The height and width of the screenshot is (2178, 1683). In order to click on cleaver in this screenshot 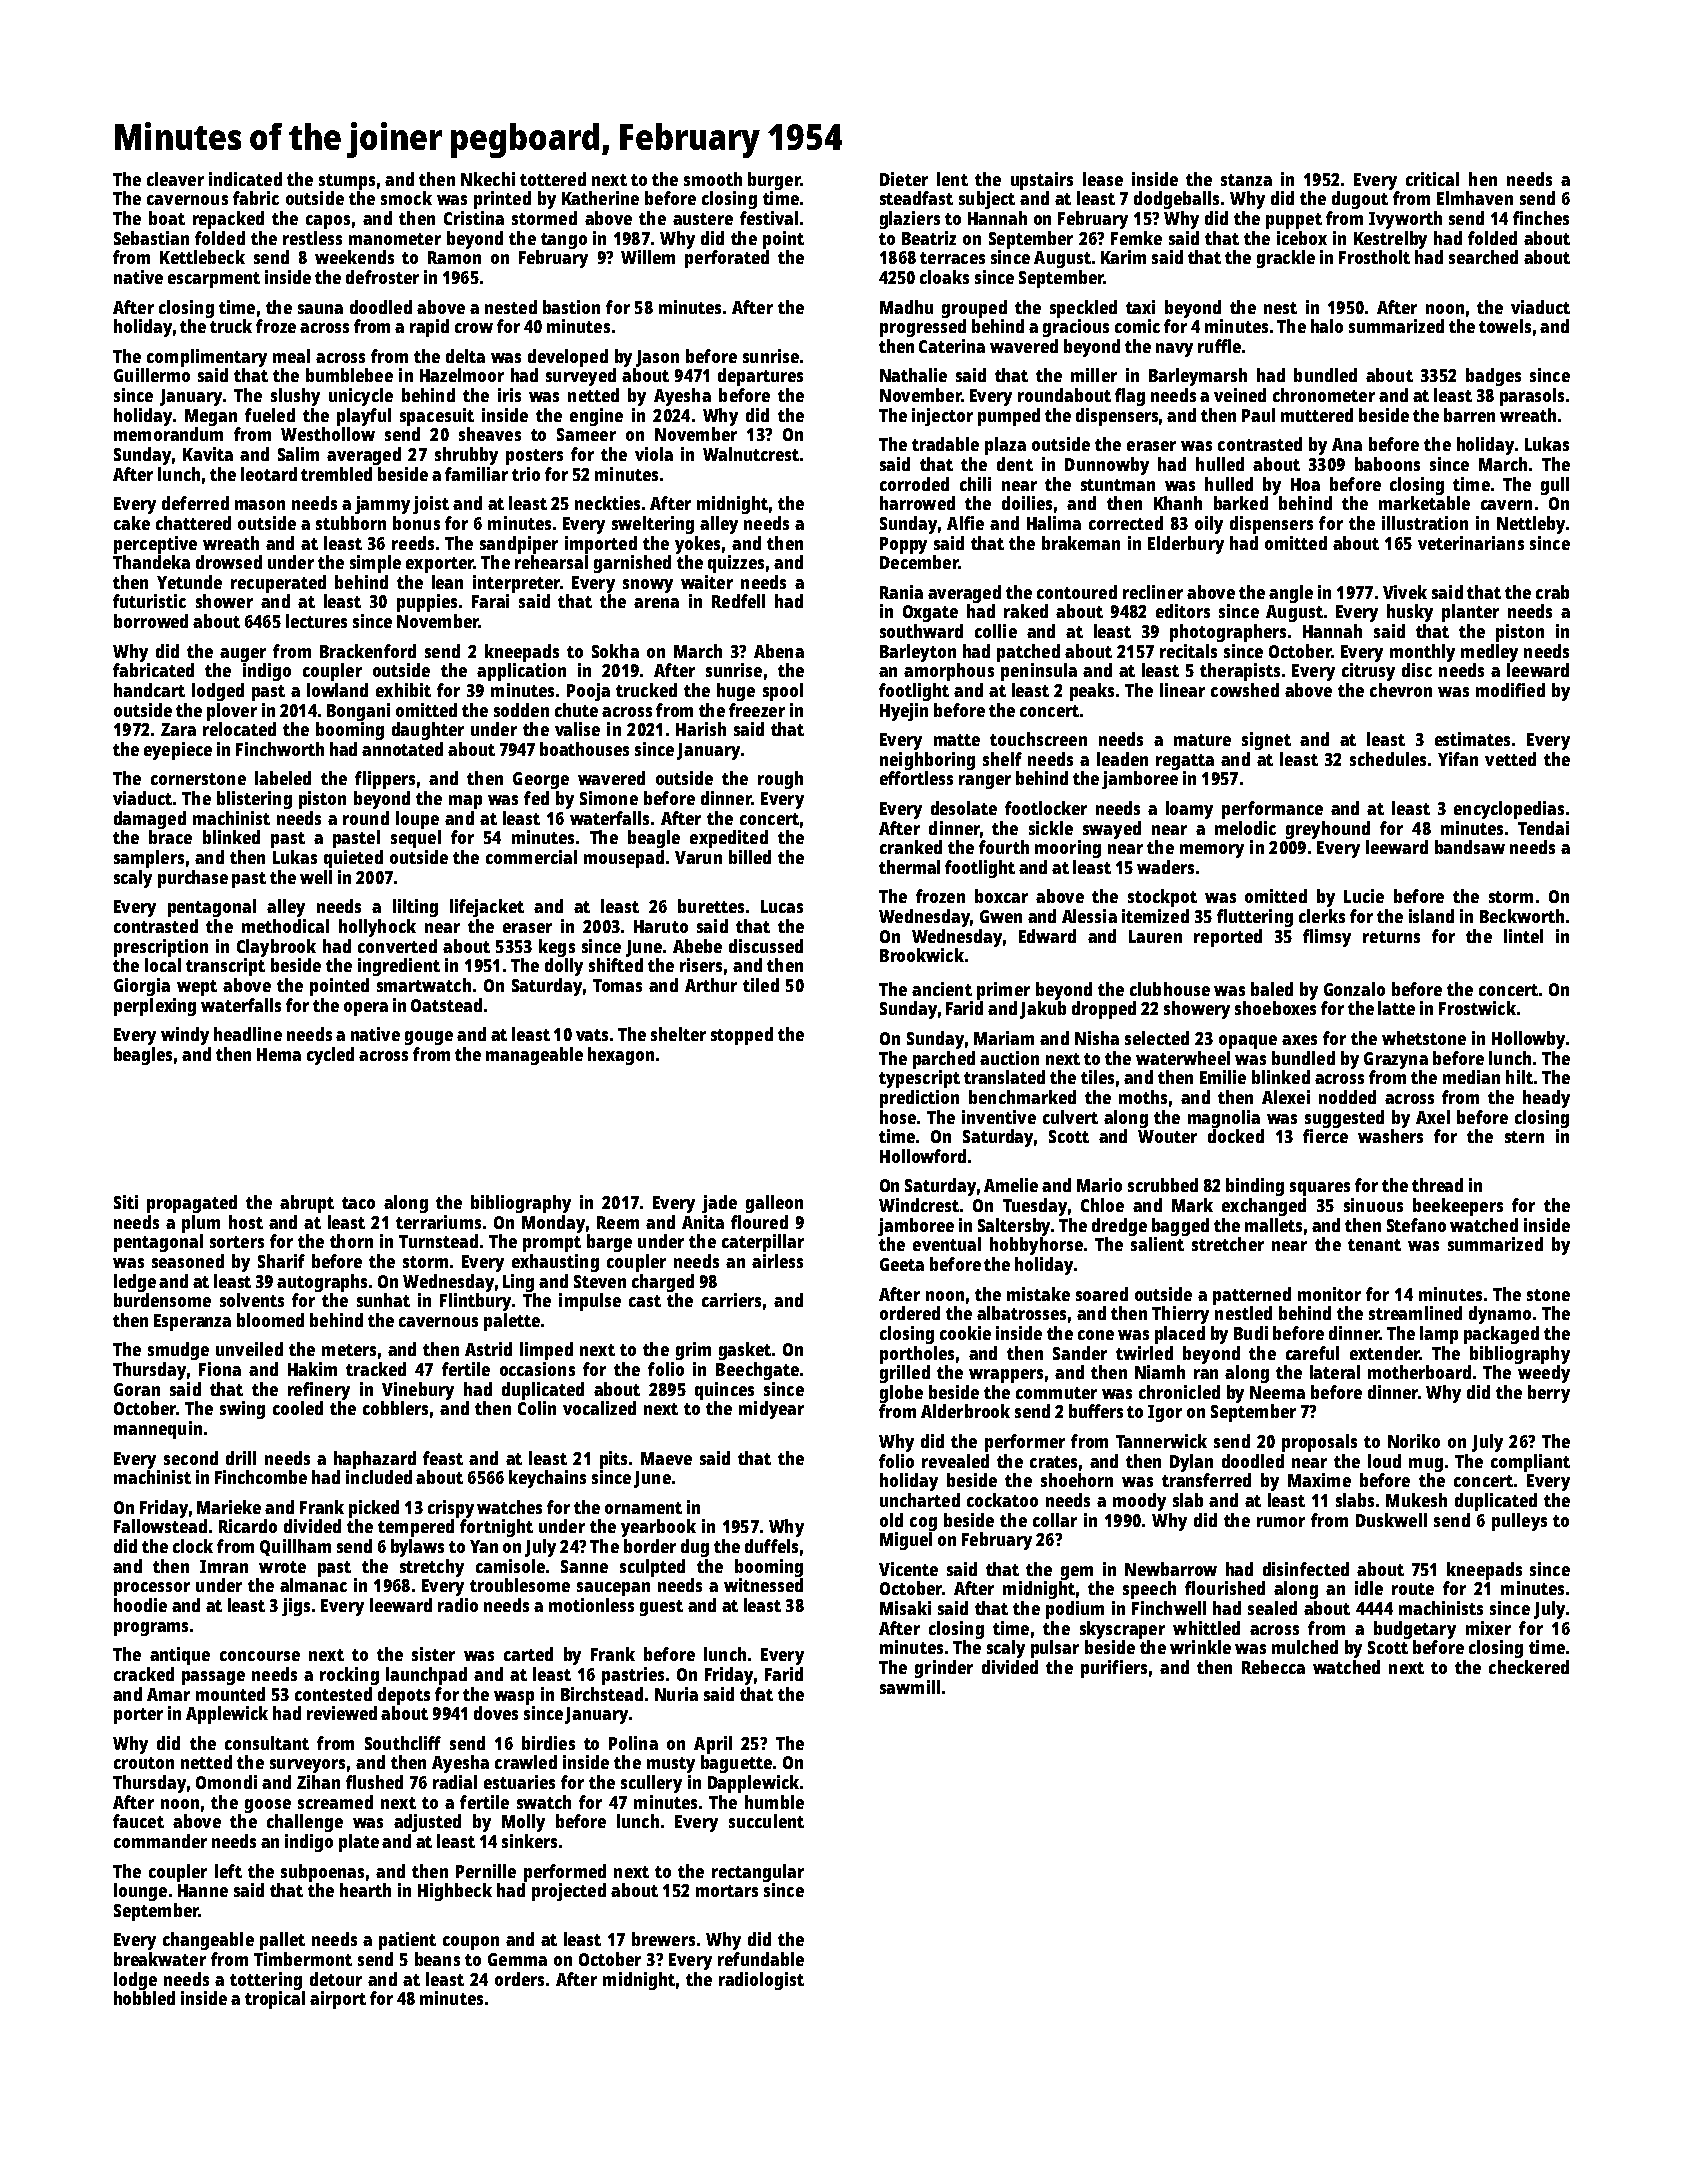, I will do `click(175, 179)`.
